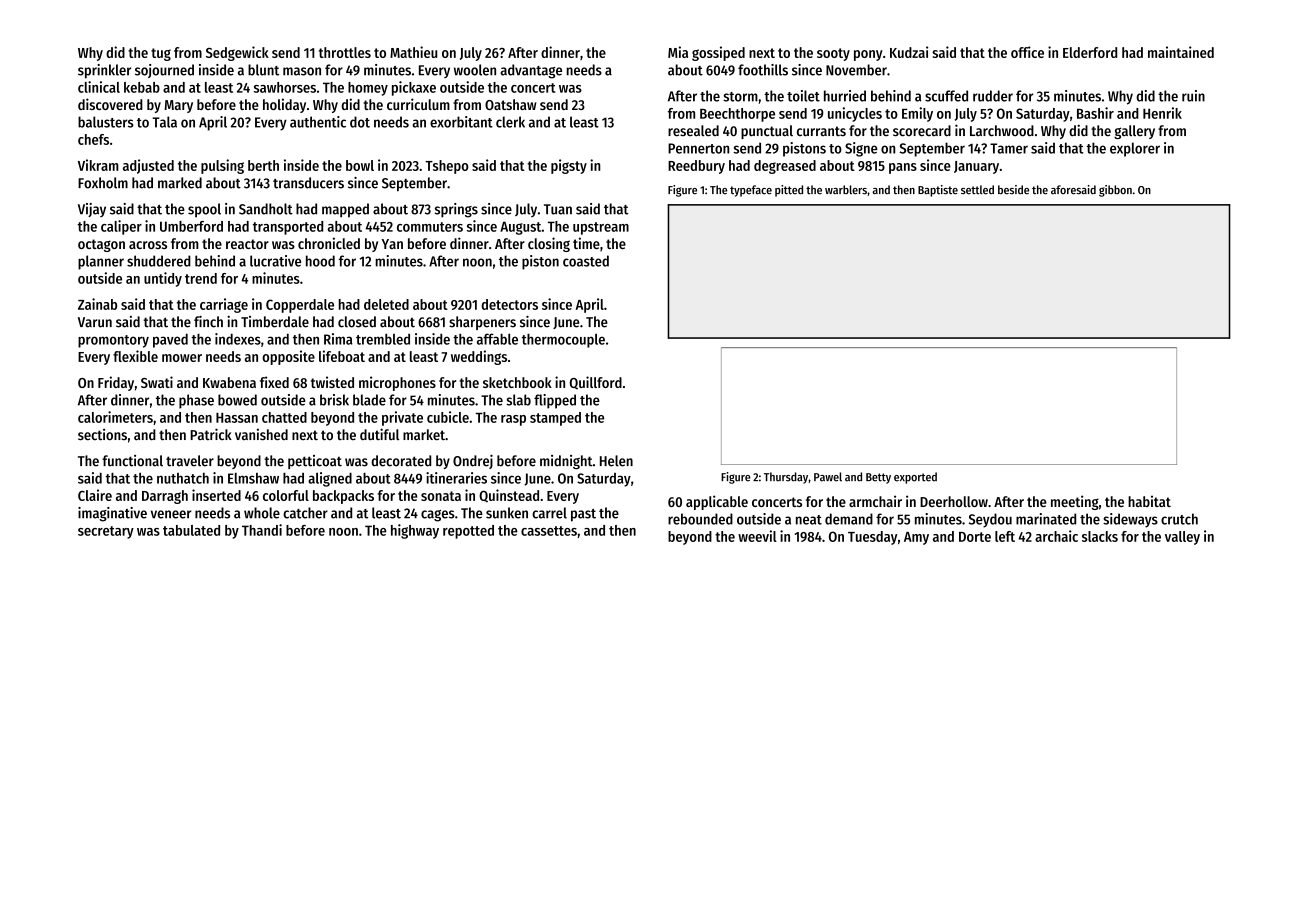 This screenshot has height=924, width=1308. What do you see at coordinates (345, 52) in the screenshot?
I see `throttles` at bounding box center [345, 52].
